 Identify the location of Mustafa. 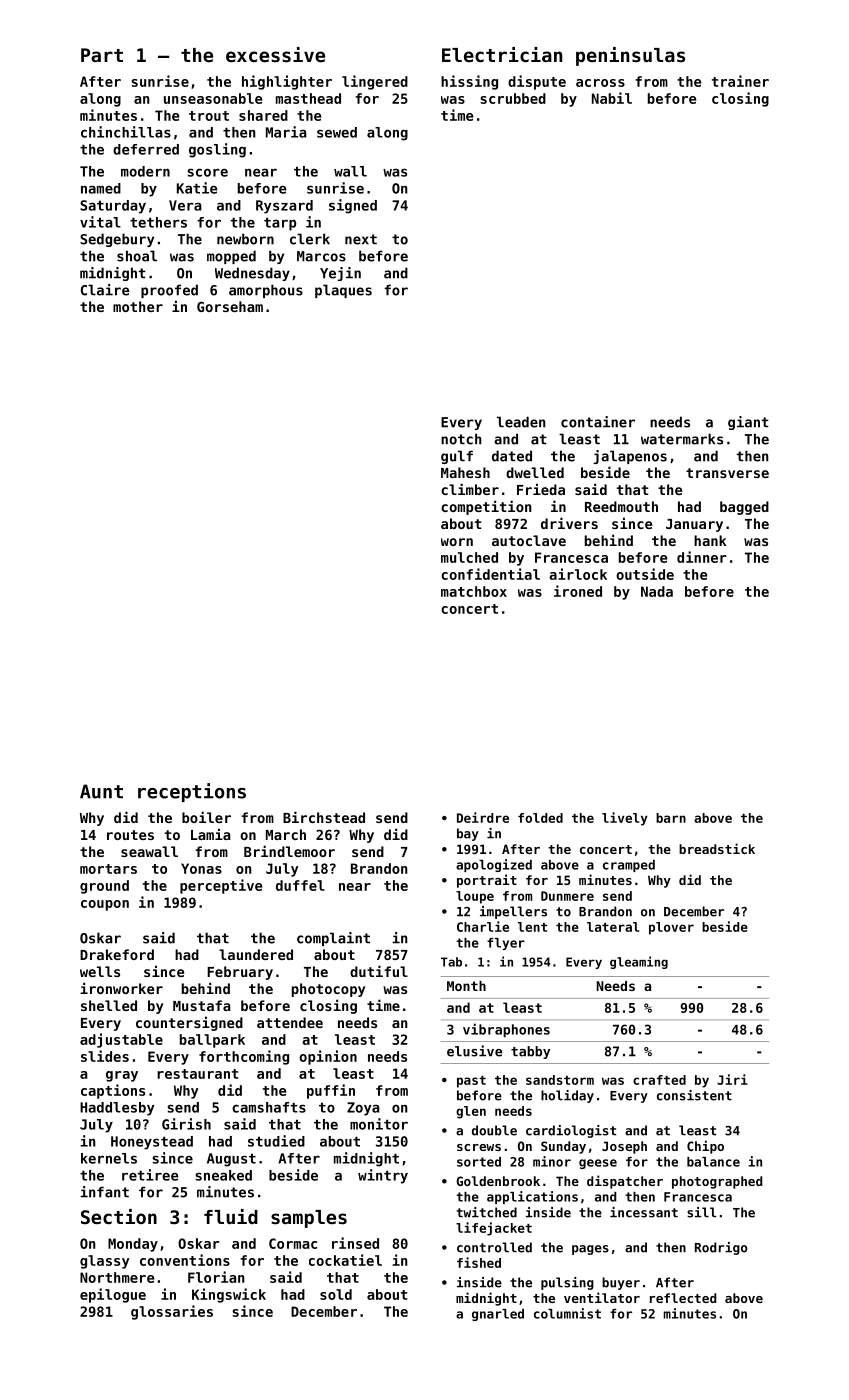
(202, 1005).
